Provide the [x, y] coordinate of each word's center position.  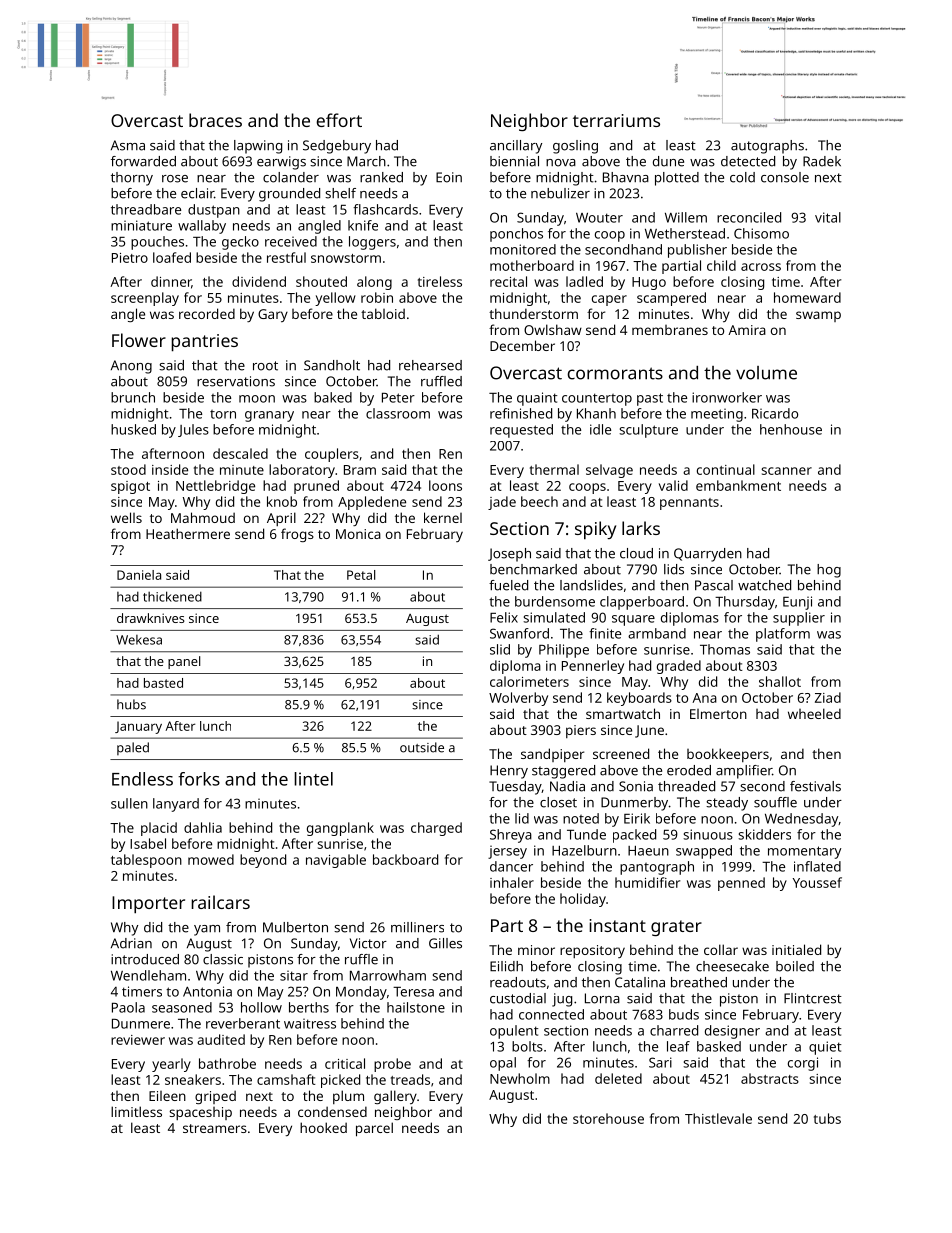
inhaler [512, 882]
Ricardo [775, 413]
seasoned [182, 1007]
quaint [537, 399]
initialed [796, 949]
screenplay [145, 299]
